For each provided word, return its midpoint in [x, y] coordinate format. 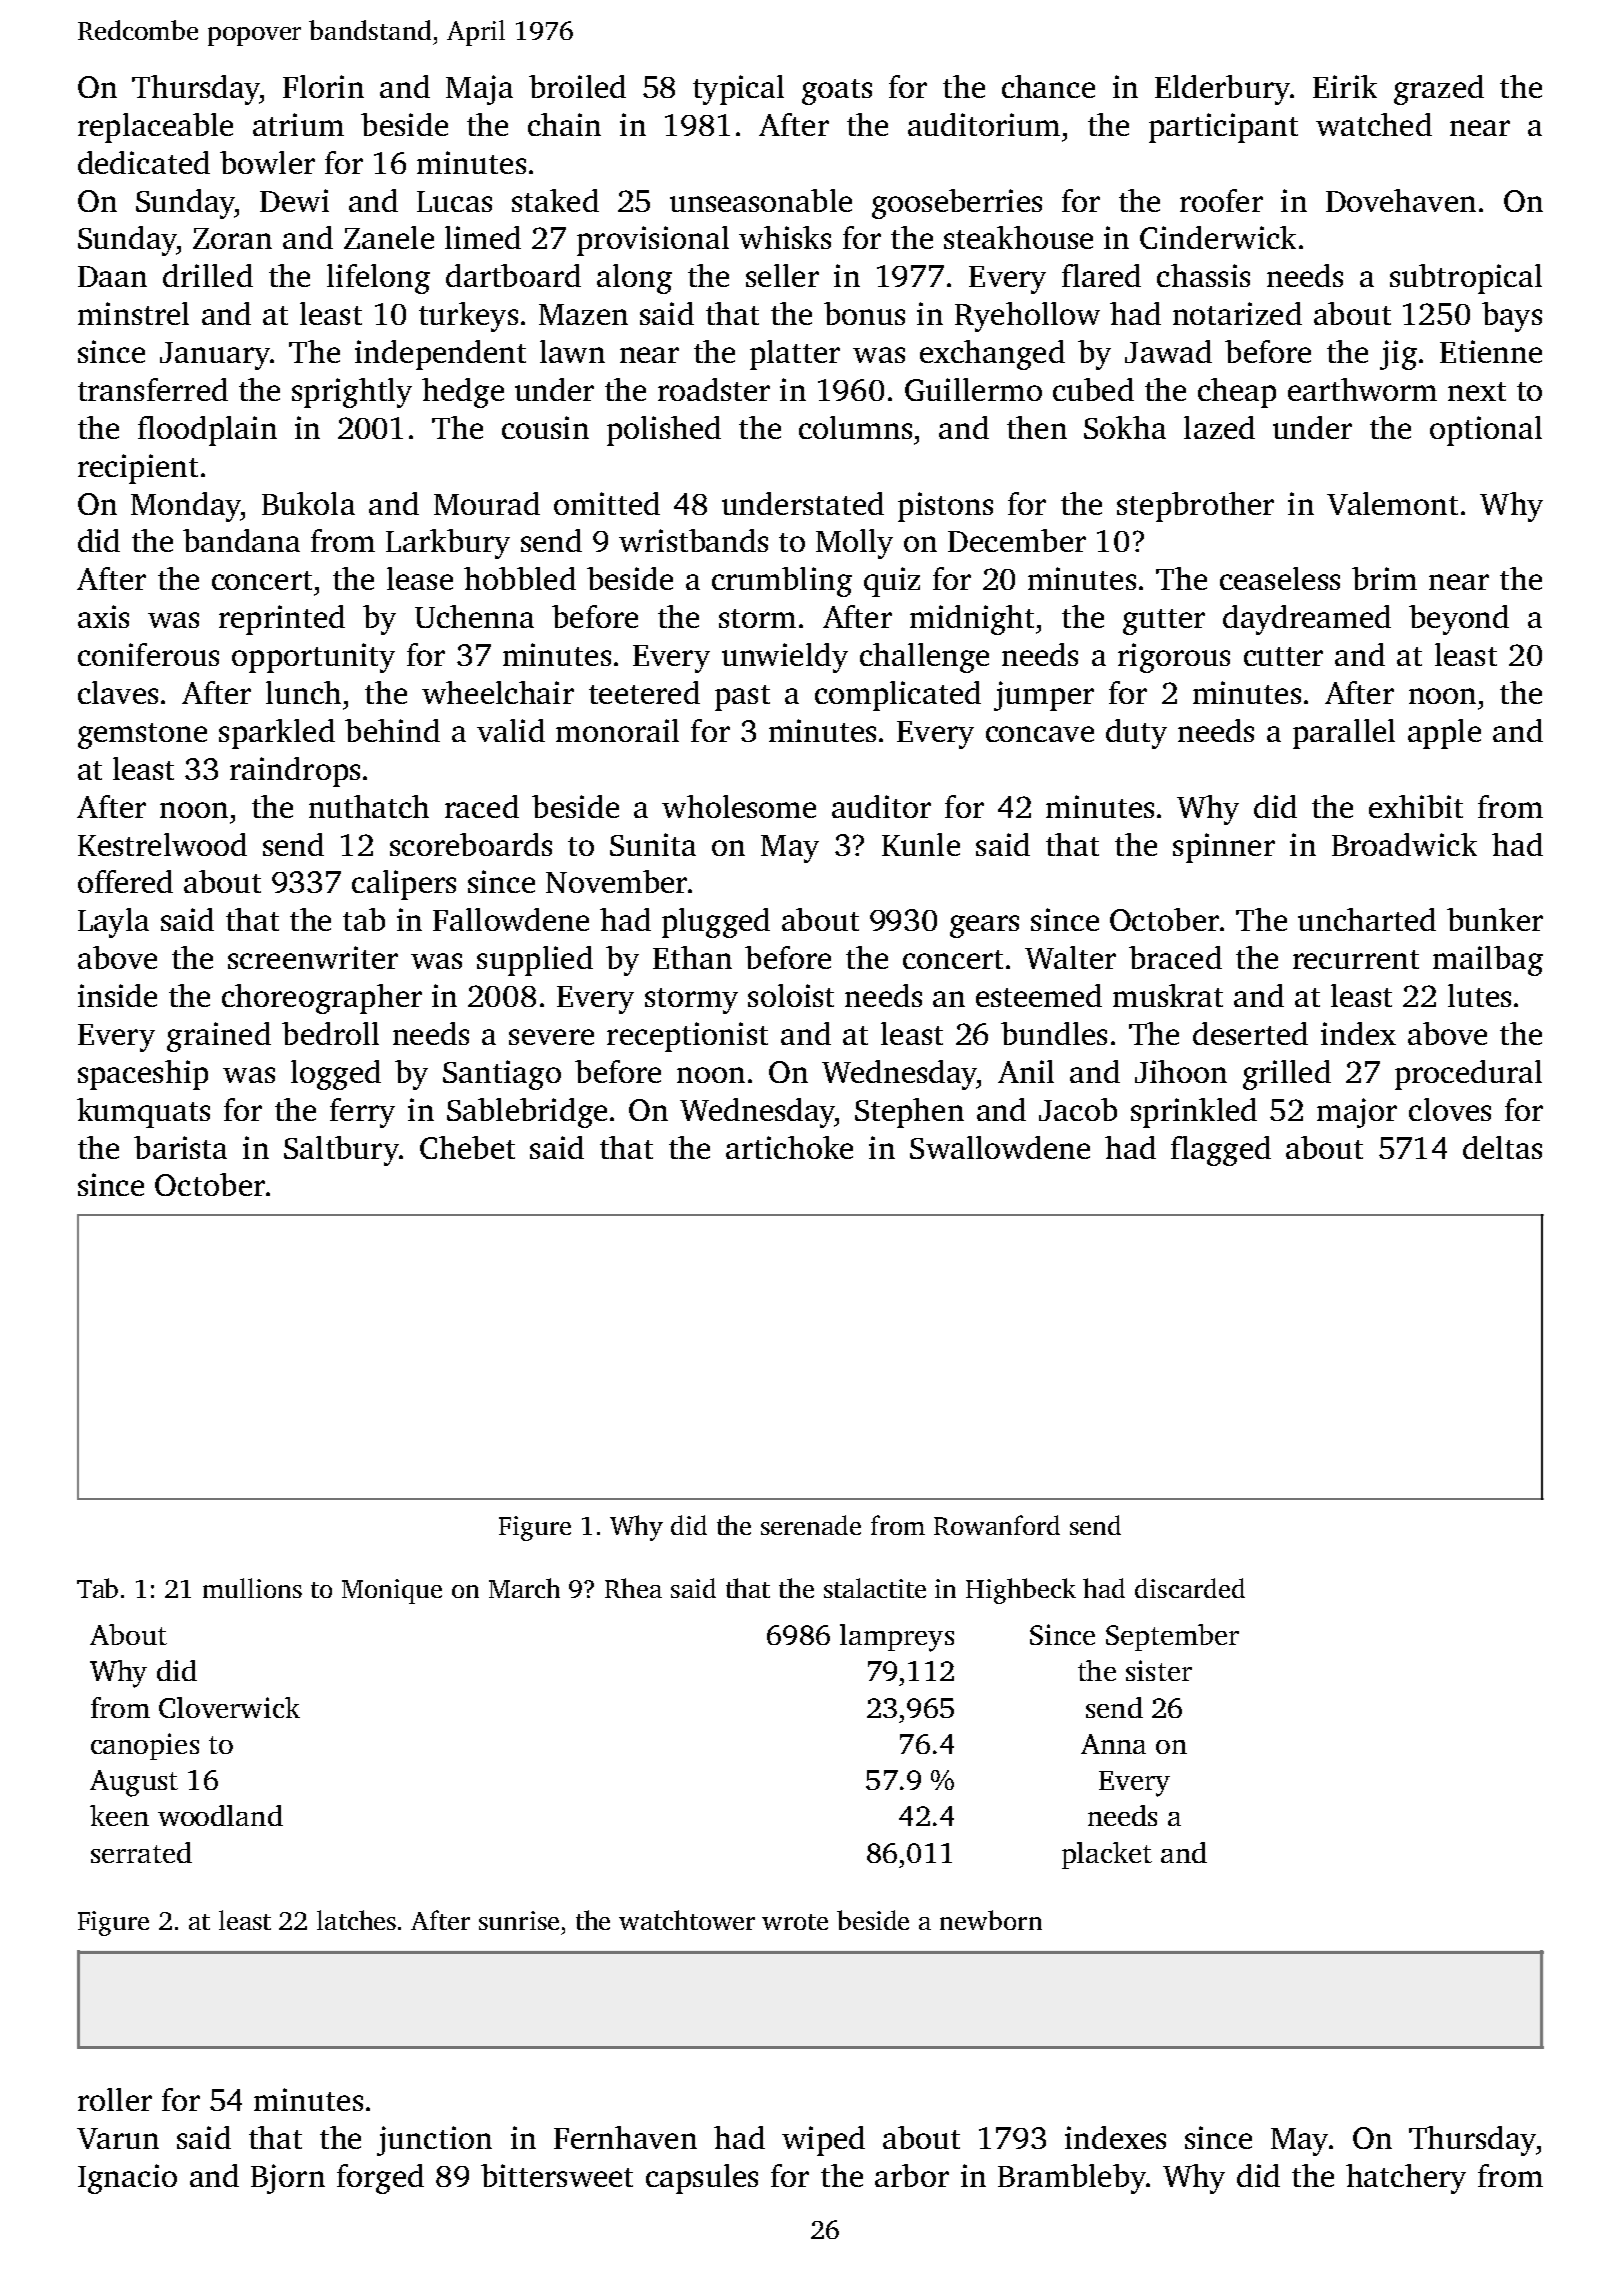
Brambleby [1072, 2179]
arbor [912, 2175]
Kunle [921, 844]
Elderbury [1222, 90]
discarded [1190, 1588]
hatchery [1406, 2179]
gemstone [142, 736]
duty [1136, 734]
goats [837, 92]
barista [180, 1147]
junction [434, 2141]
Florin [323, 86]
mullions [252, 1588]
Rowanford [997, 1525]
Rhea [633, 1588]
